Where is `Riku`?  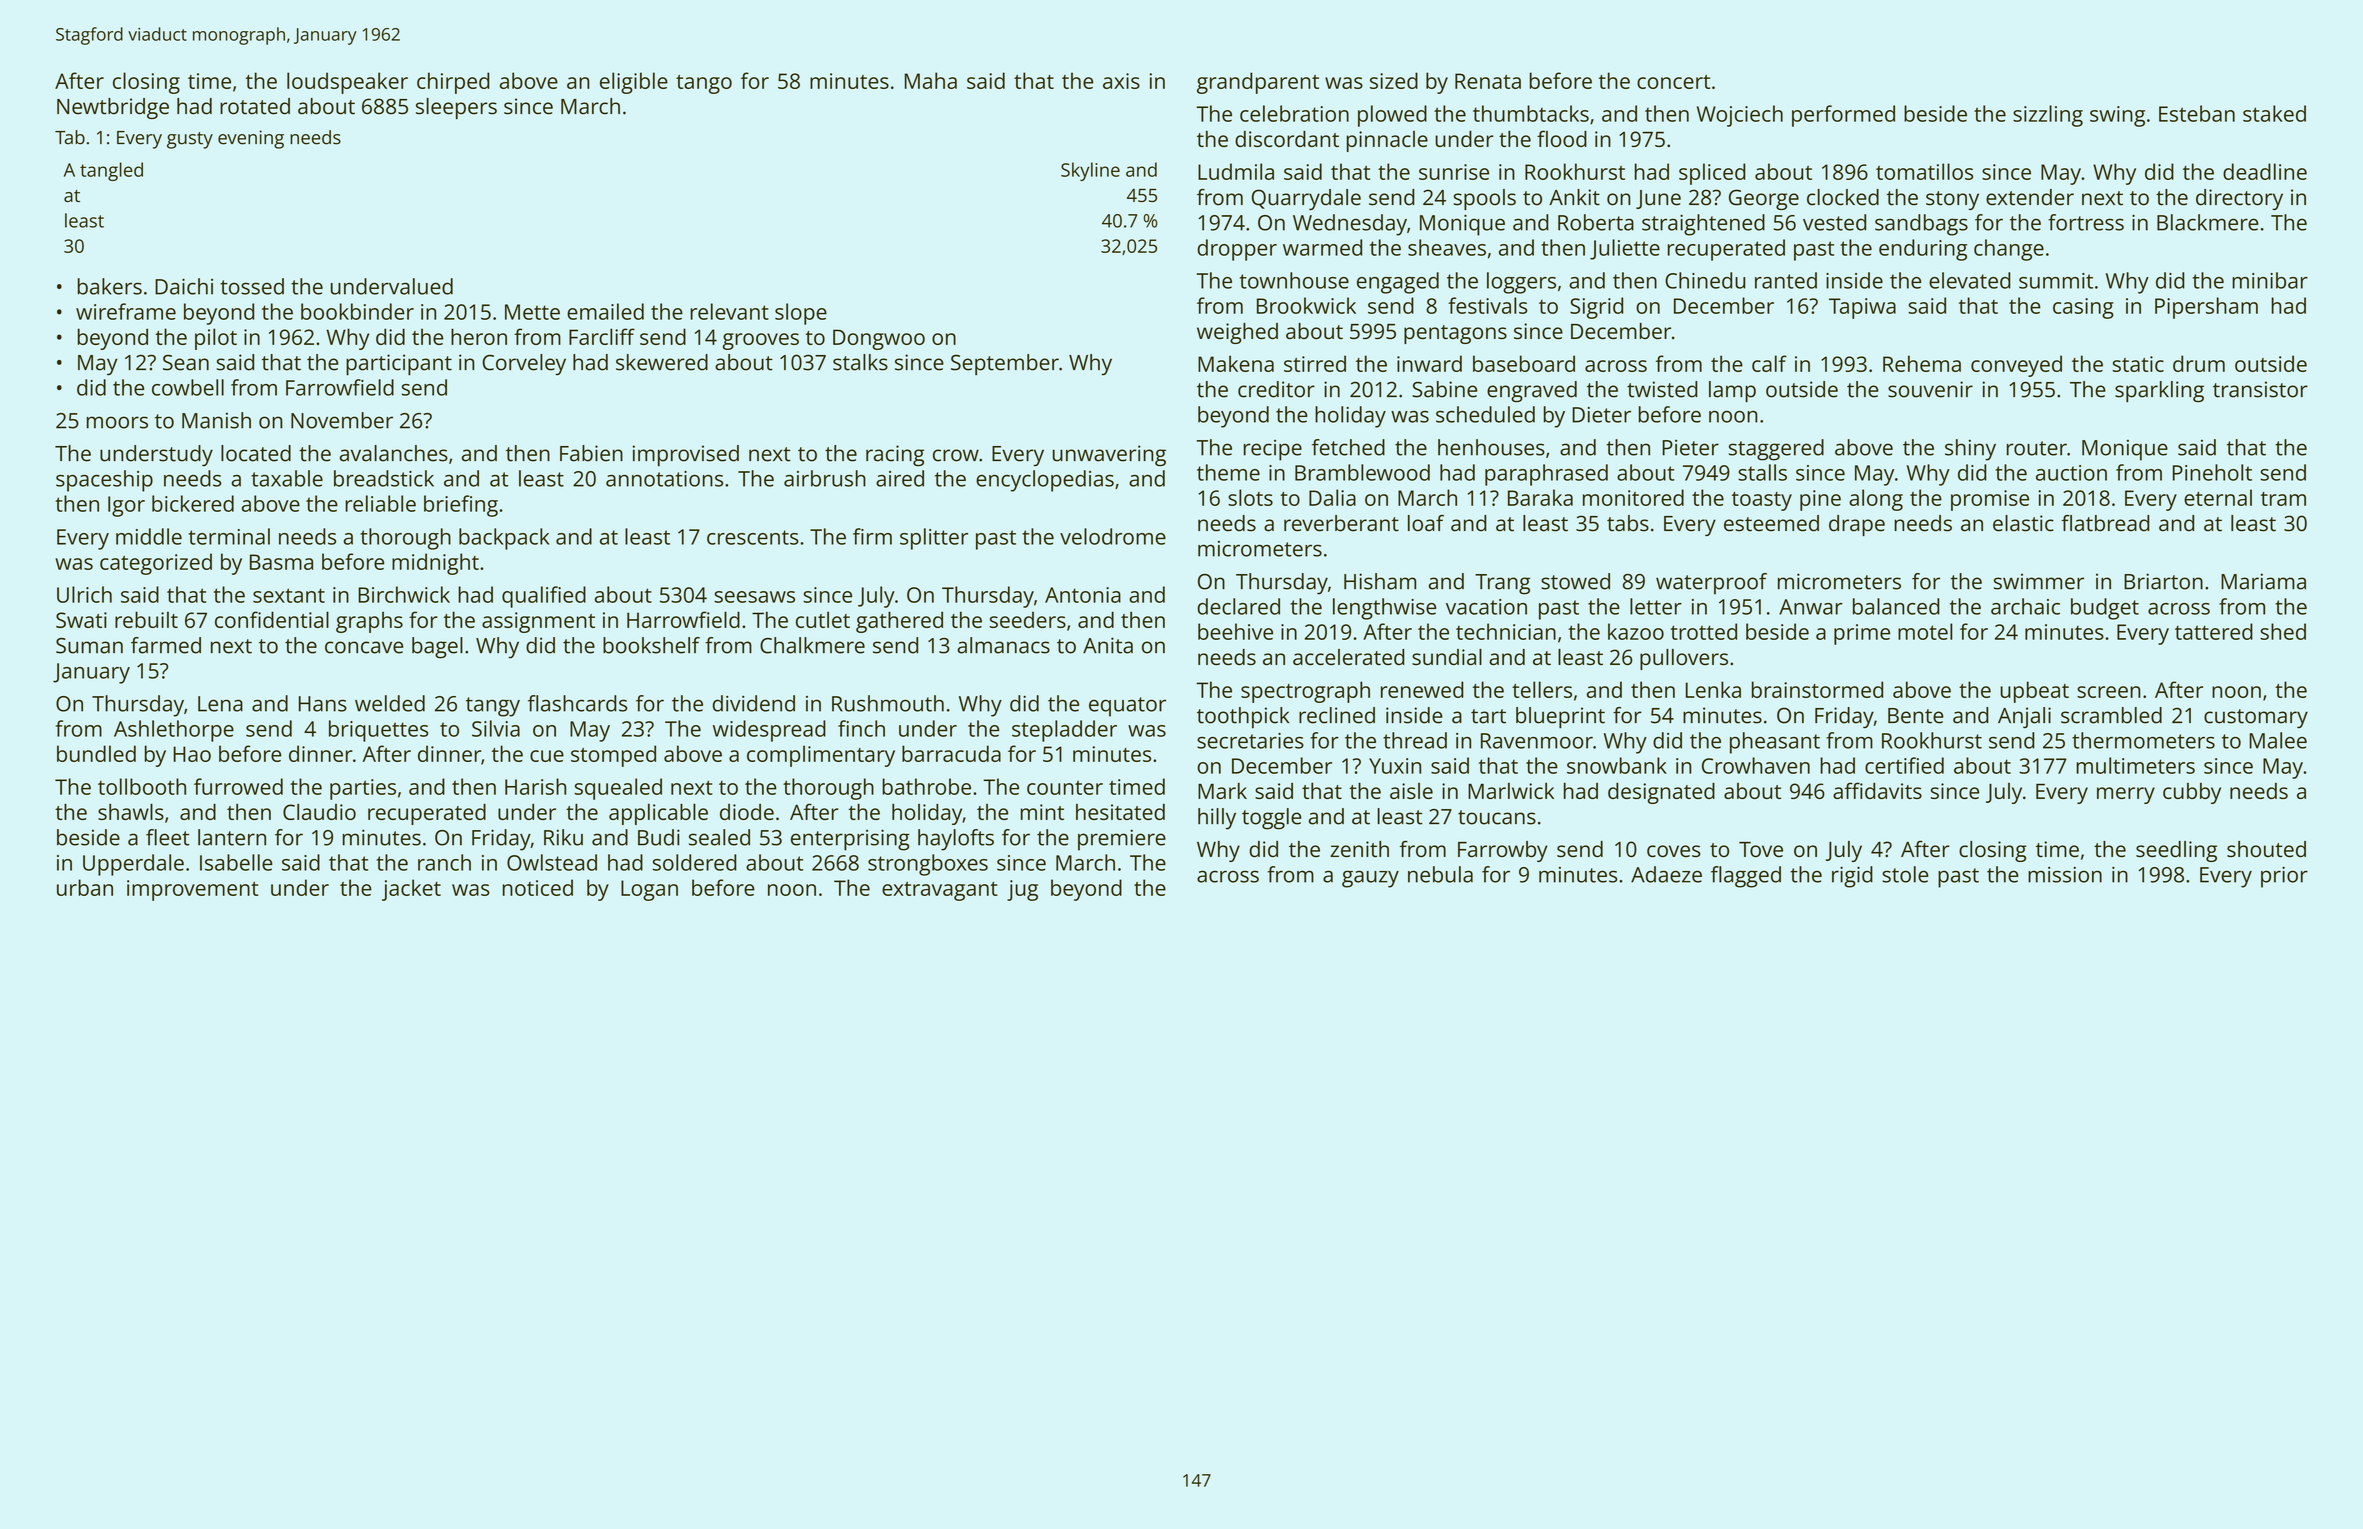
Riku is located at coordinates (563, 837).
